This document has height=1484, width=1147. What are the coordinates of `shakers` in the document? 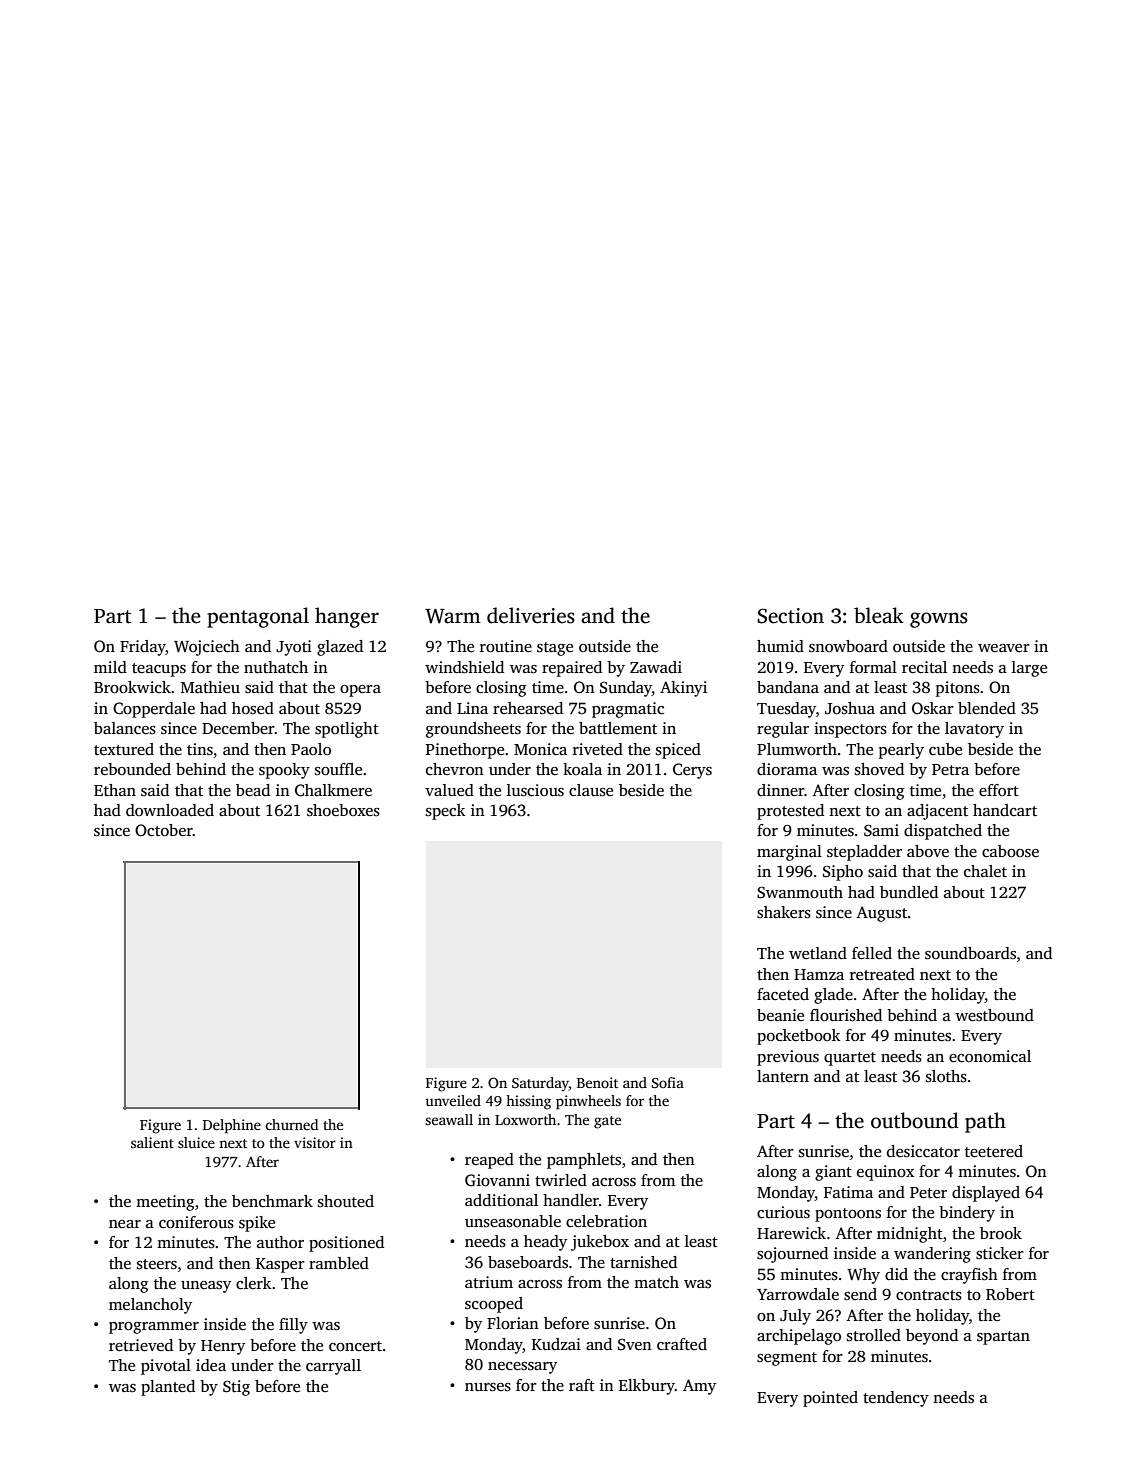 It's located at (784, 912).
